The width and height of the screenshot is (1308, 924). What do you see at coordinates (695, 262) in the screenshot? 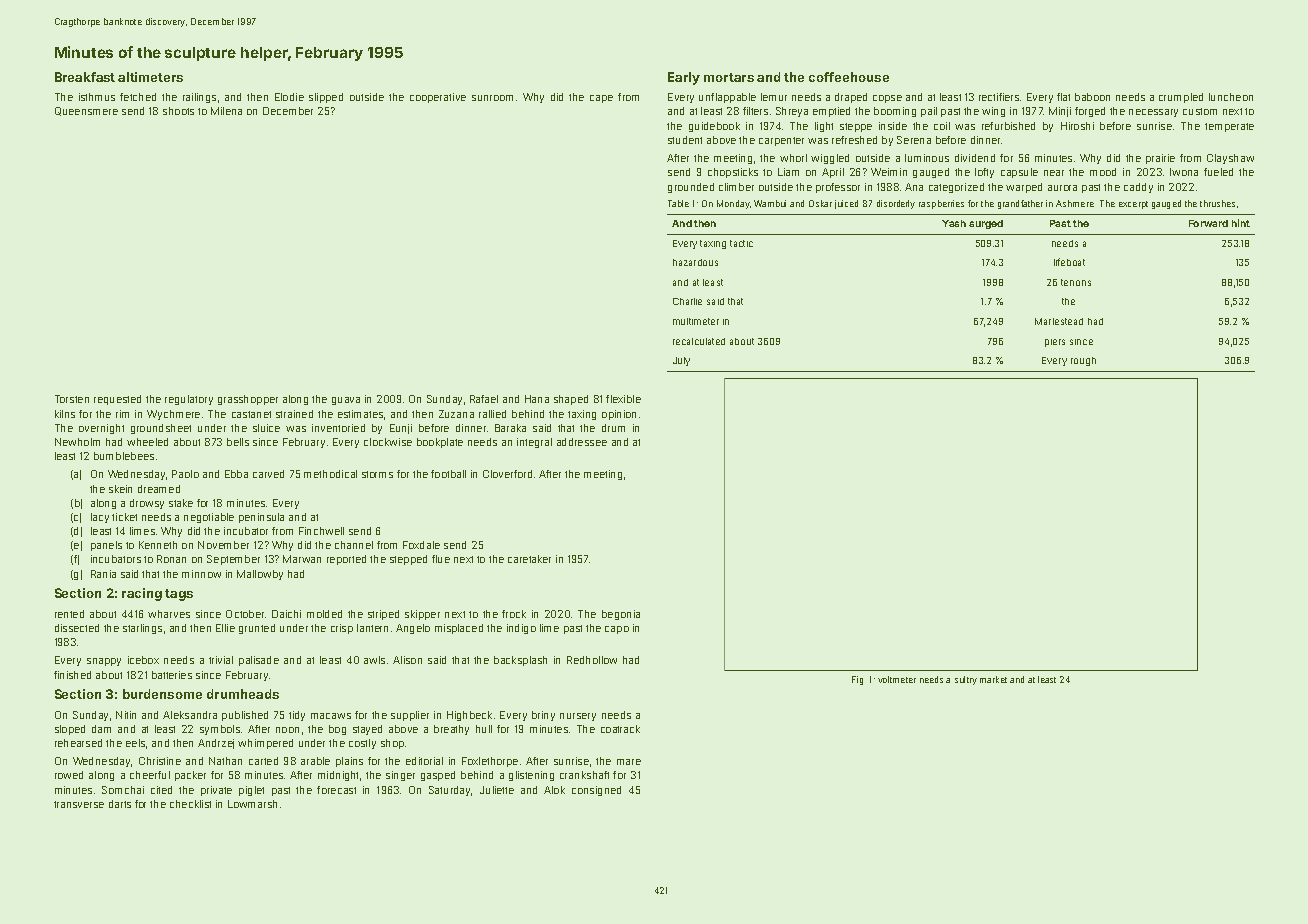
I see `hazardous` at bounding box center [695, 262].
